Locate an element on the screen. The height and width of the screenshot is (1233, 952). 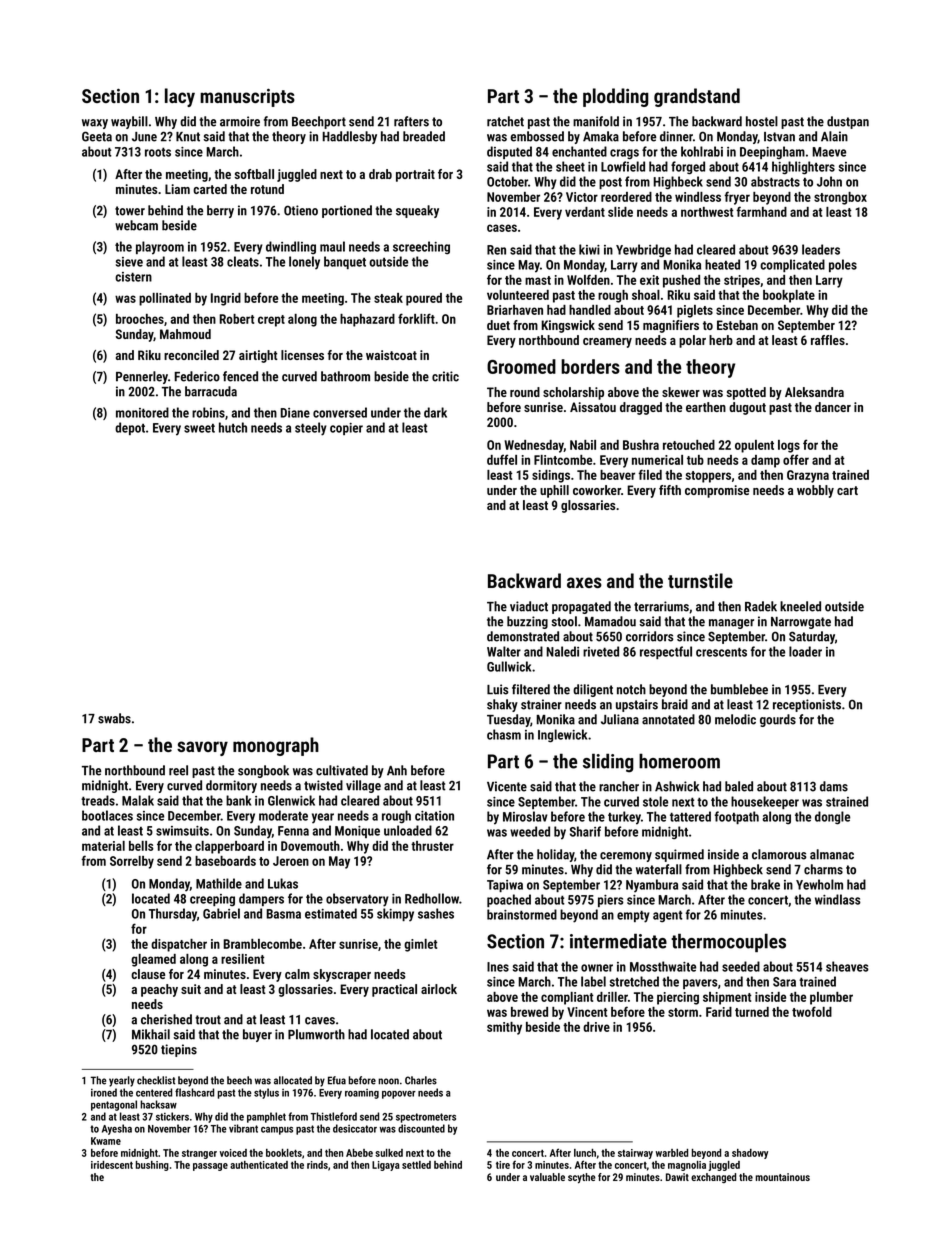
village is located at coordinates (363, 786).
